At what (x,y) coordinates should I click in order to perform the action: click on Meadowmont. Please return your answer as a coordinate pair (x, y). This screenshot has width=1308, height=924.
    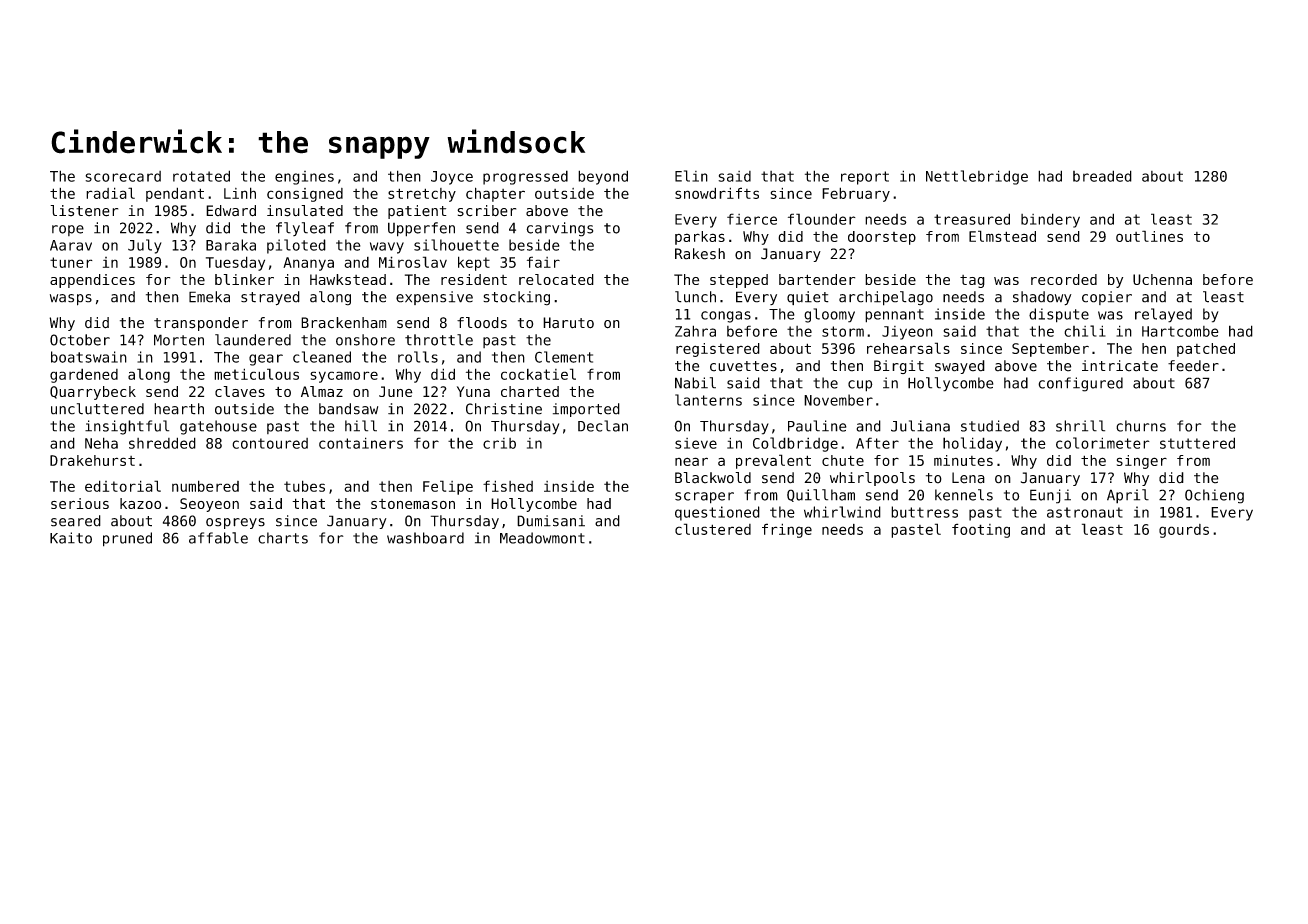
    Looking at the image, I should click on (542, 538).
